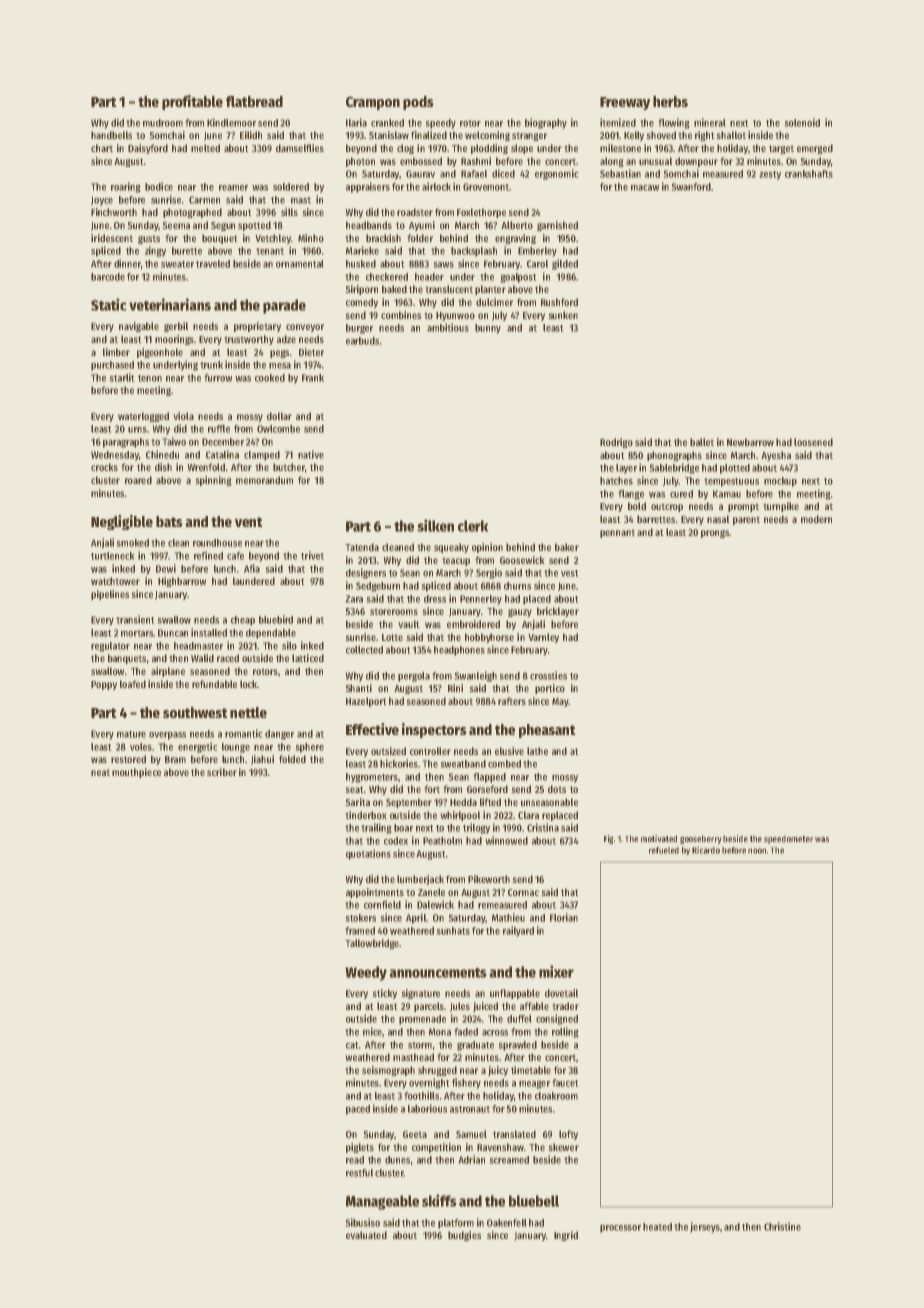  What do you see at coordinates (453, 931) in the screenshot?
I see `sunhats` at bounding box center [453, 931].
